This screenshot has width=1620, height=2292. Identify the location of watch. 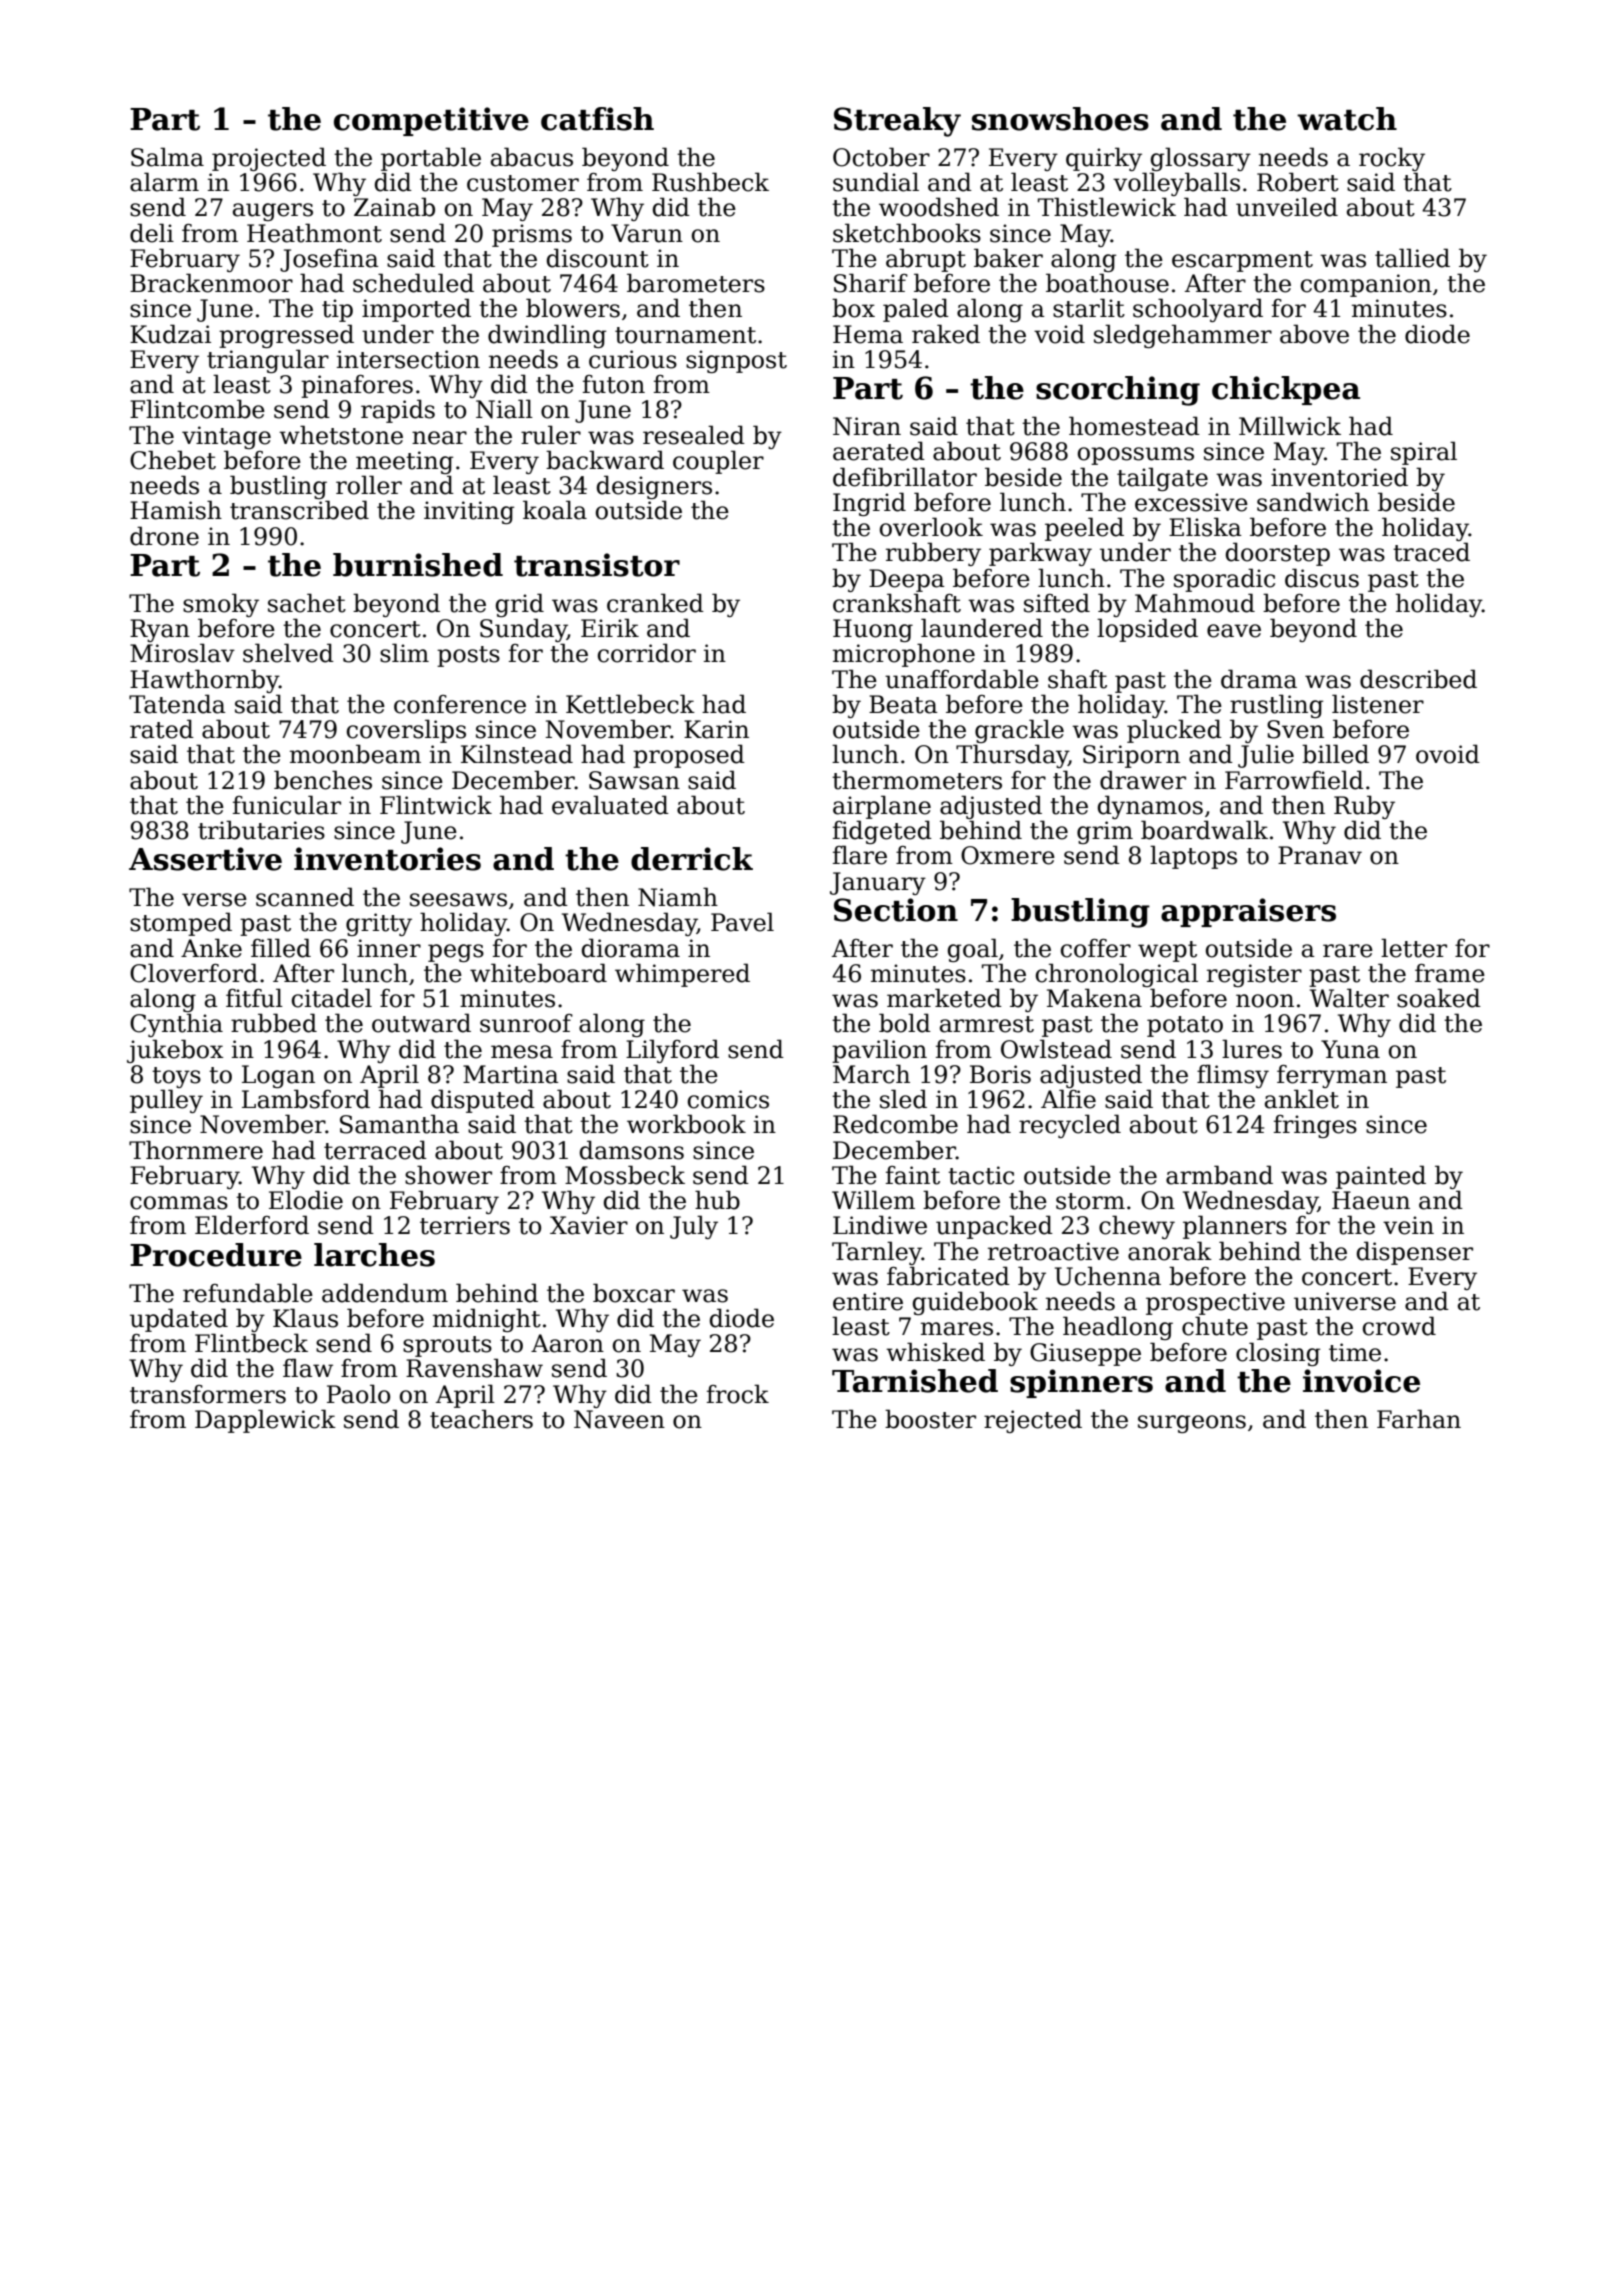
(1347, 119).
